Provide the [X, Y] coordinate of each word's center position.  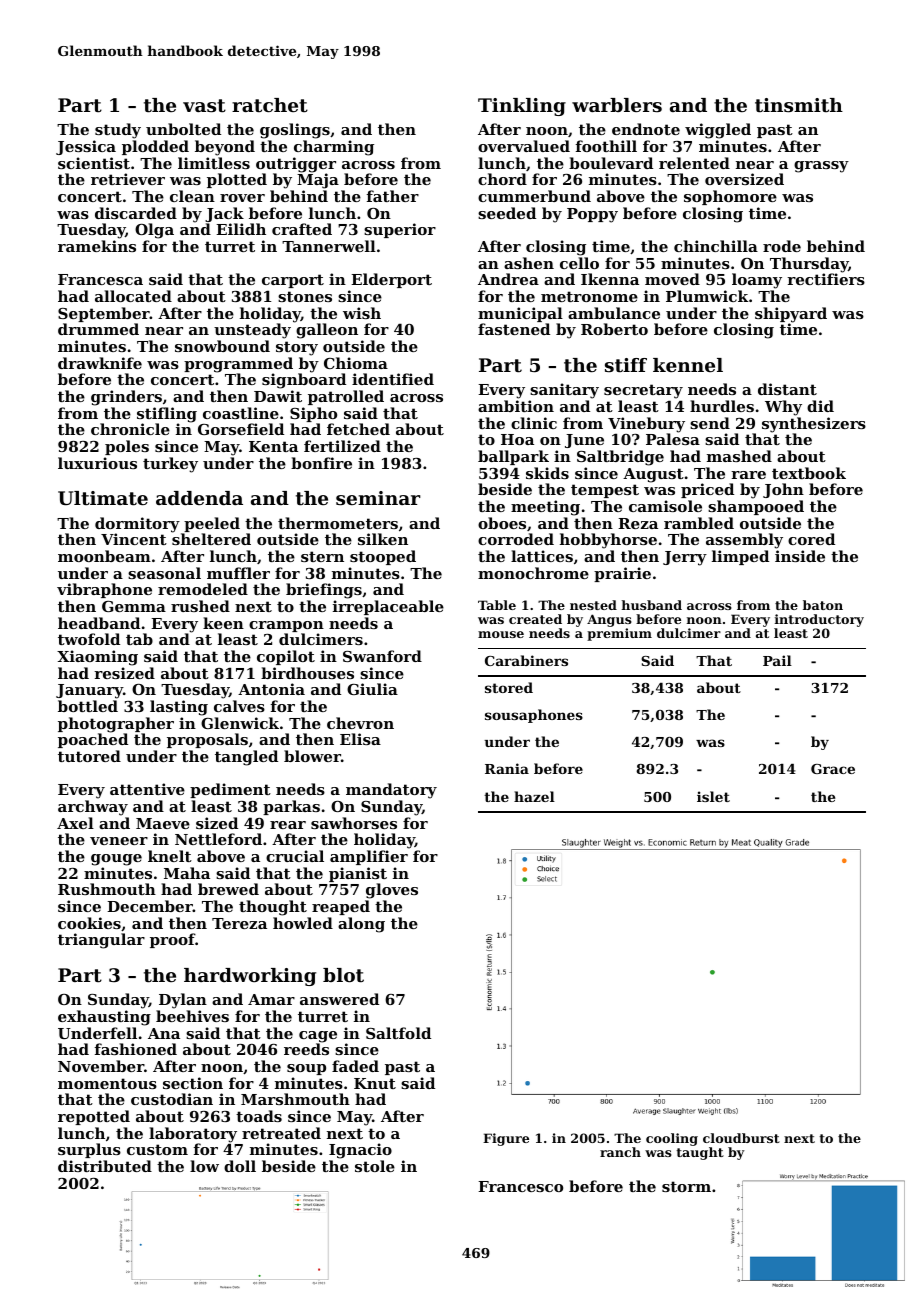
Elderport [391, 280]
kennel [688, 365]
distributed [105, 1166]
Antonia [271, 689]
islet [713, 796]
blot [343, 975]
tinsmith [799, 105]
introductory [819, 620]
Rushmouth [107, 889]
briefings [324, 591]
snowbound [222, 346]
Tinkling [522, 107]
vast [204, 106]
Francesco [520, 1186]
